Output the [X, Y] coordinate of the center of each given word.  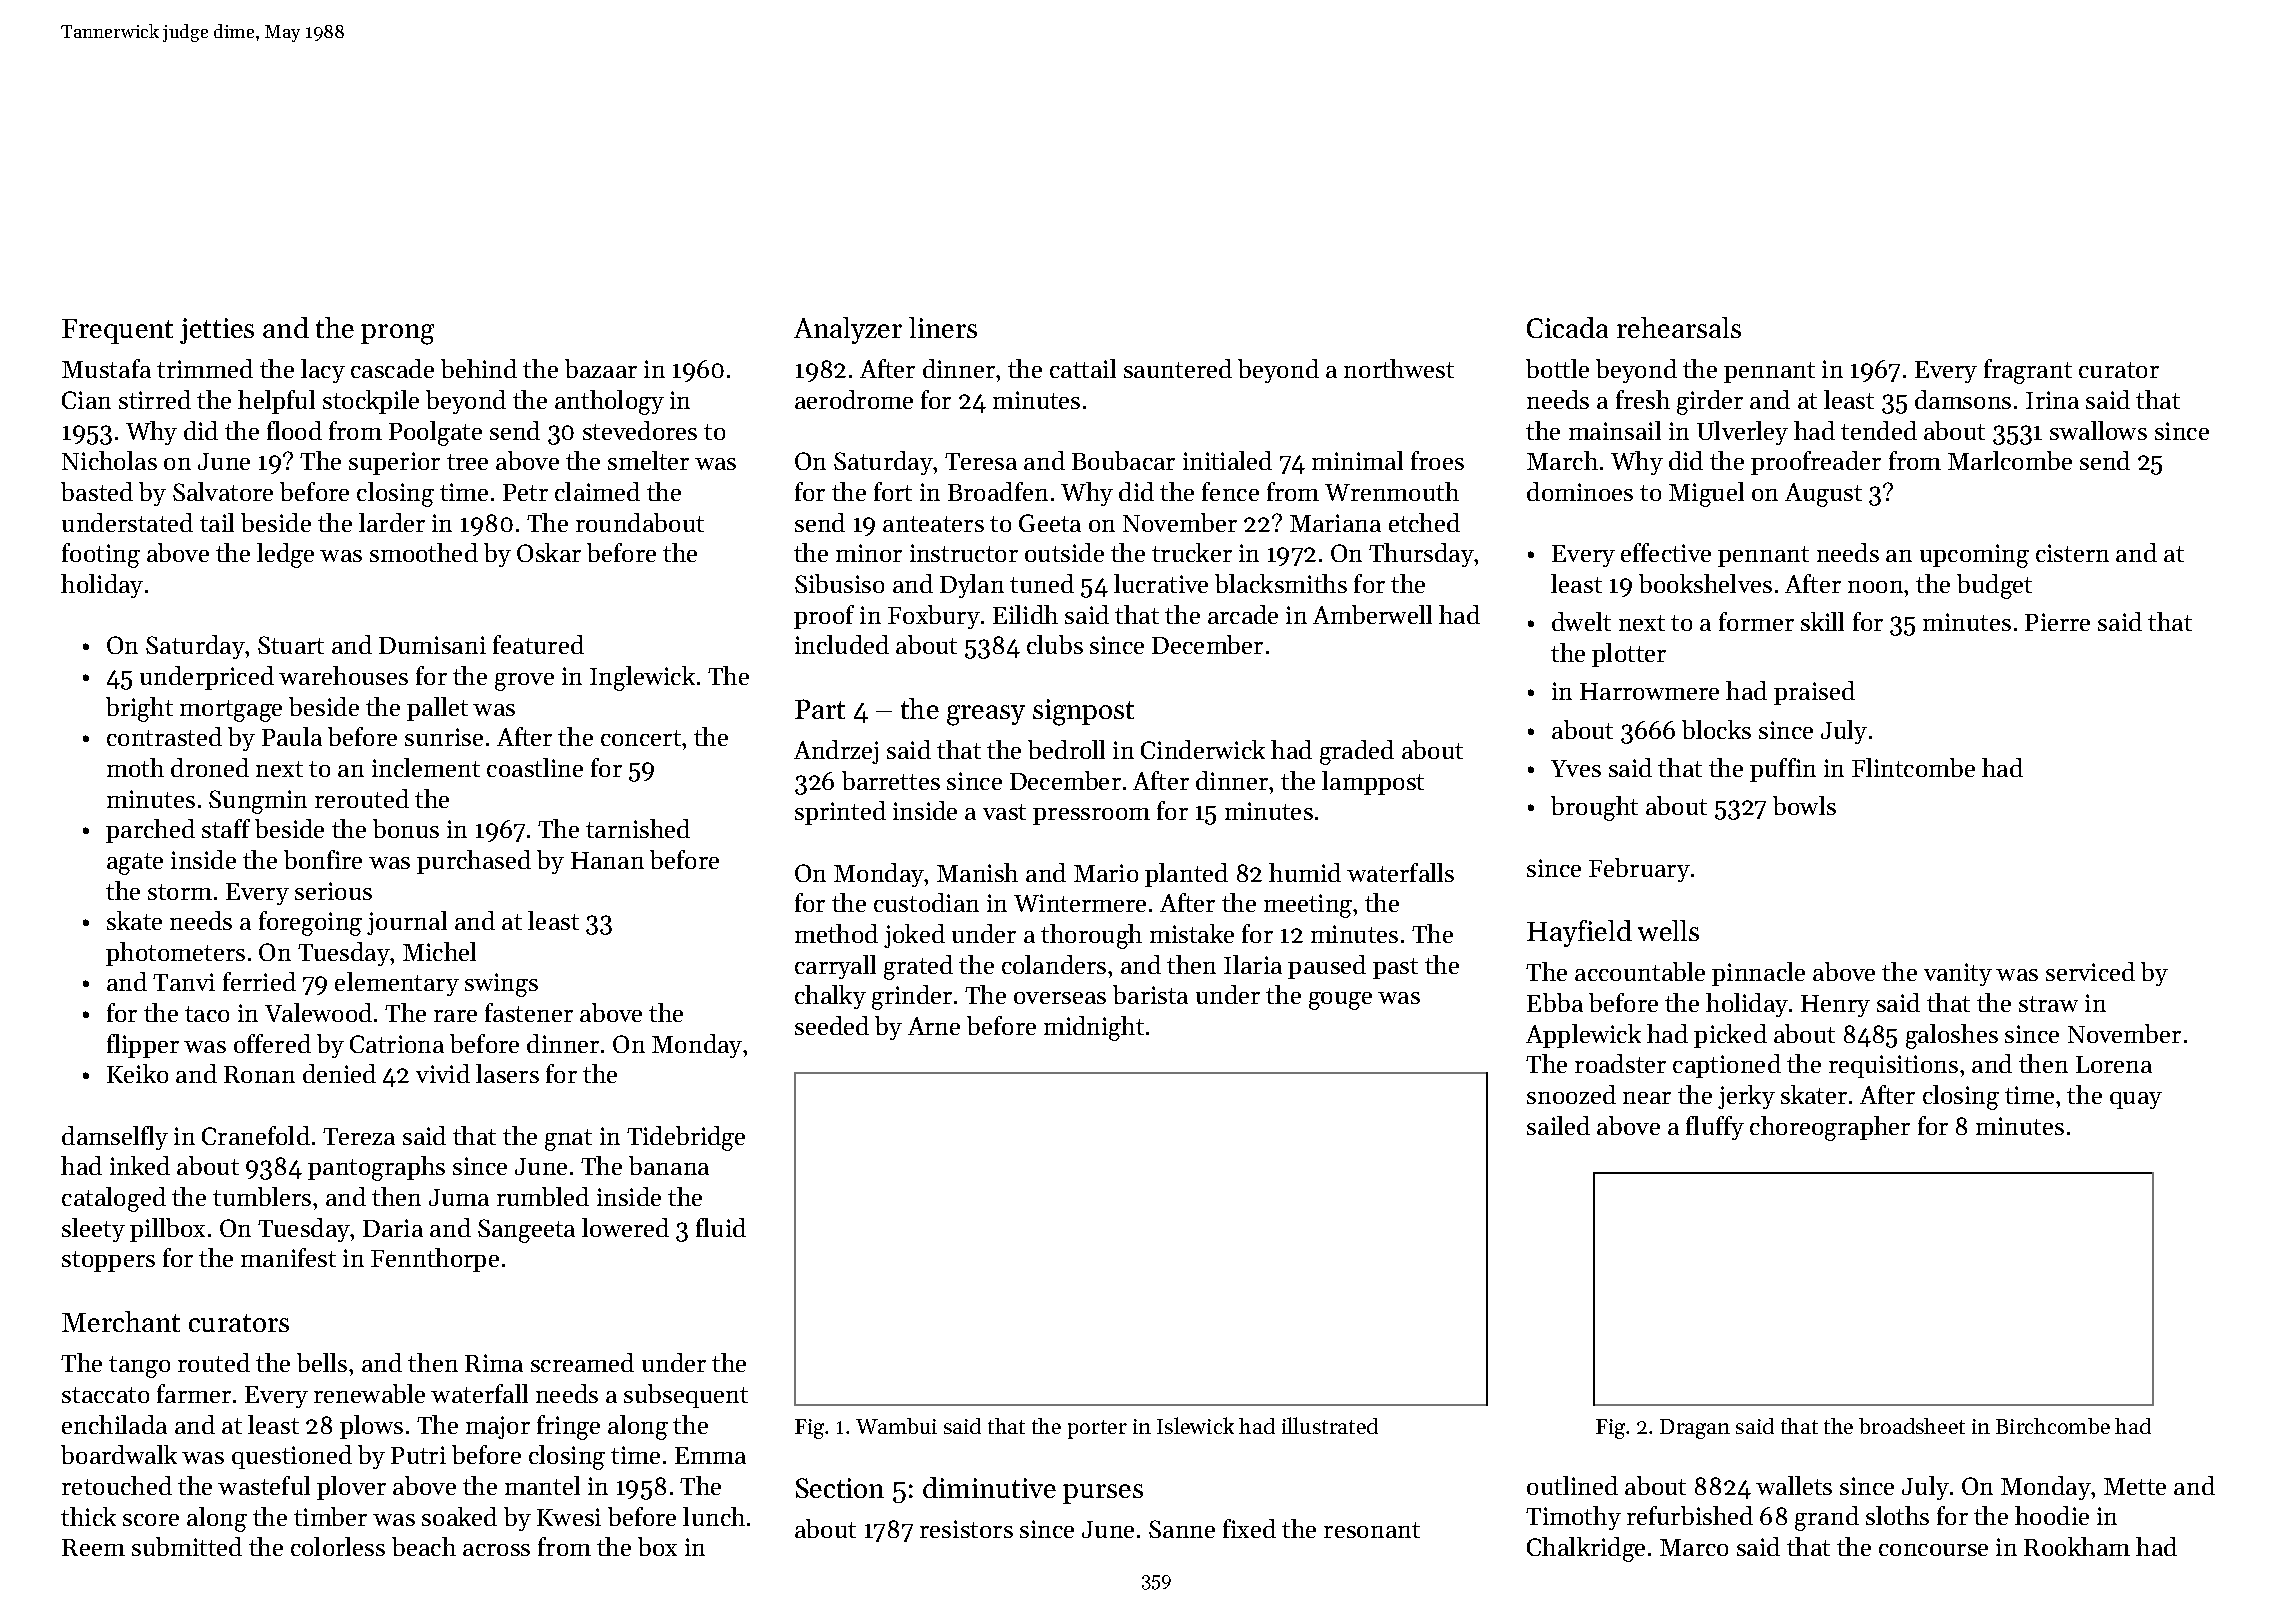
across [496, 1550]
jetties [217, 331]
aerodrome [854, 399]
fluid [721, 1227]
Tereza [359, 1136]
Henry [1835, 1006]
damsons [1963, 399]
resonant [1372, 1530]
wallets [1794, 1485]
